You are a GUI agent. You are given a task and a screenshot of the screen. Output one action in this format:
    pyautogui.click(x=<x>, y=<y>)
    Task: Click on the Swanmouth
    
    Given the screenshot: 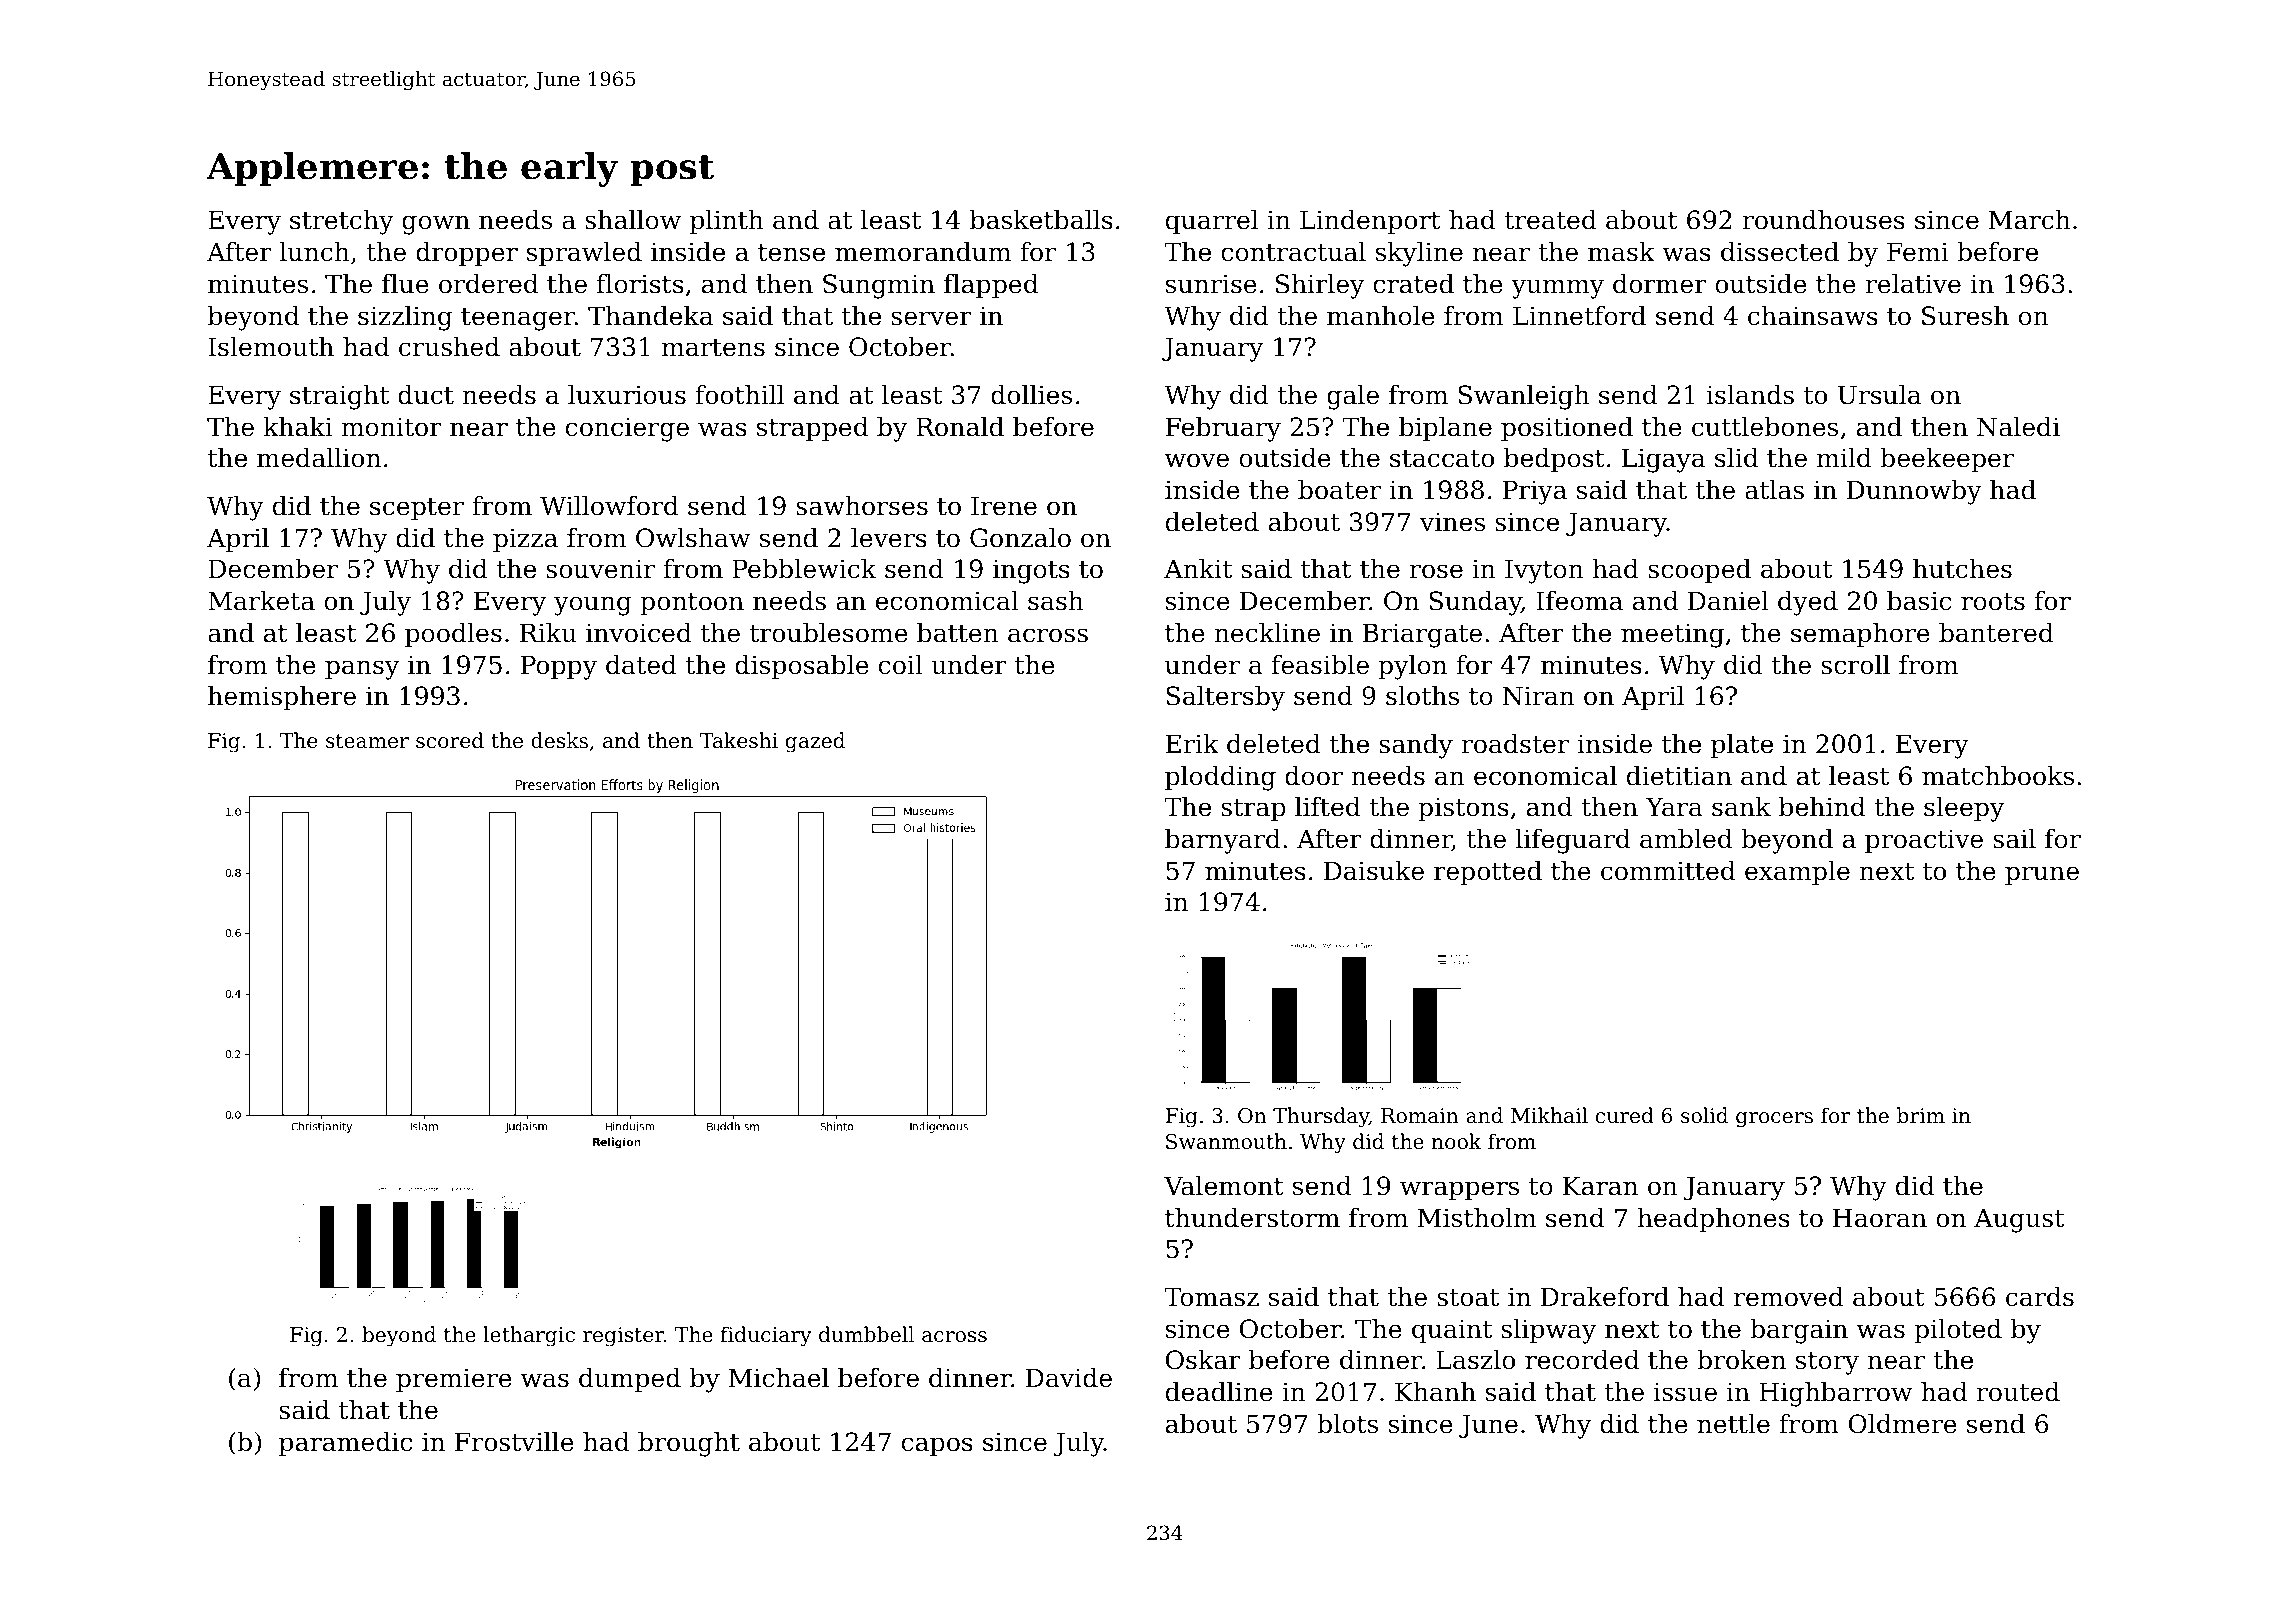 What is the action you would take?
    pyautogui.click(x=1226, y=1141)
